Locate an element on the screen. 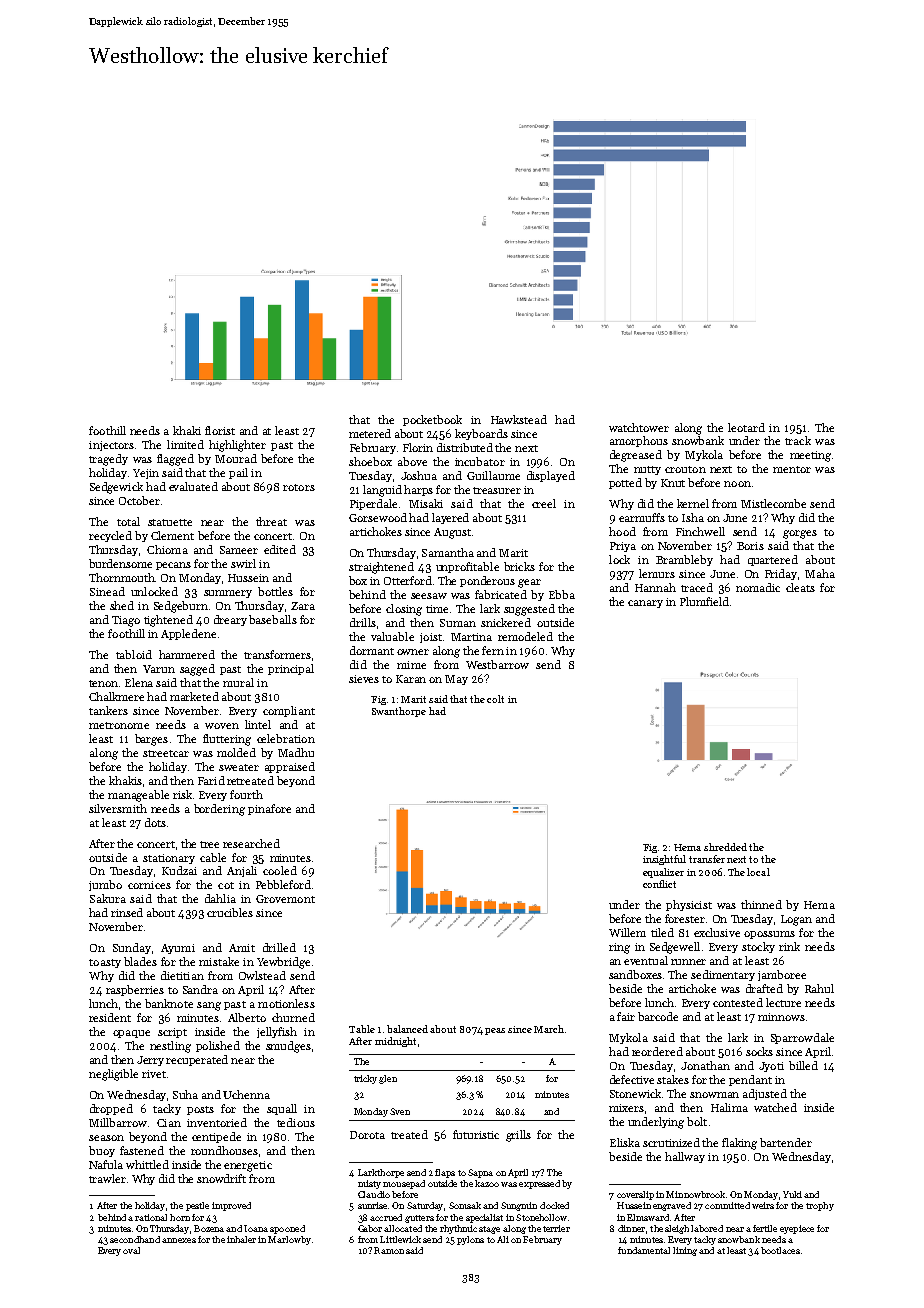  injectors is located at coordinates (111, 446).
